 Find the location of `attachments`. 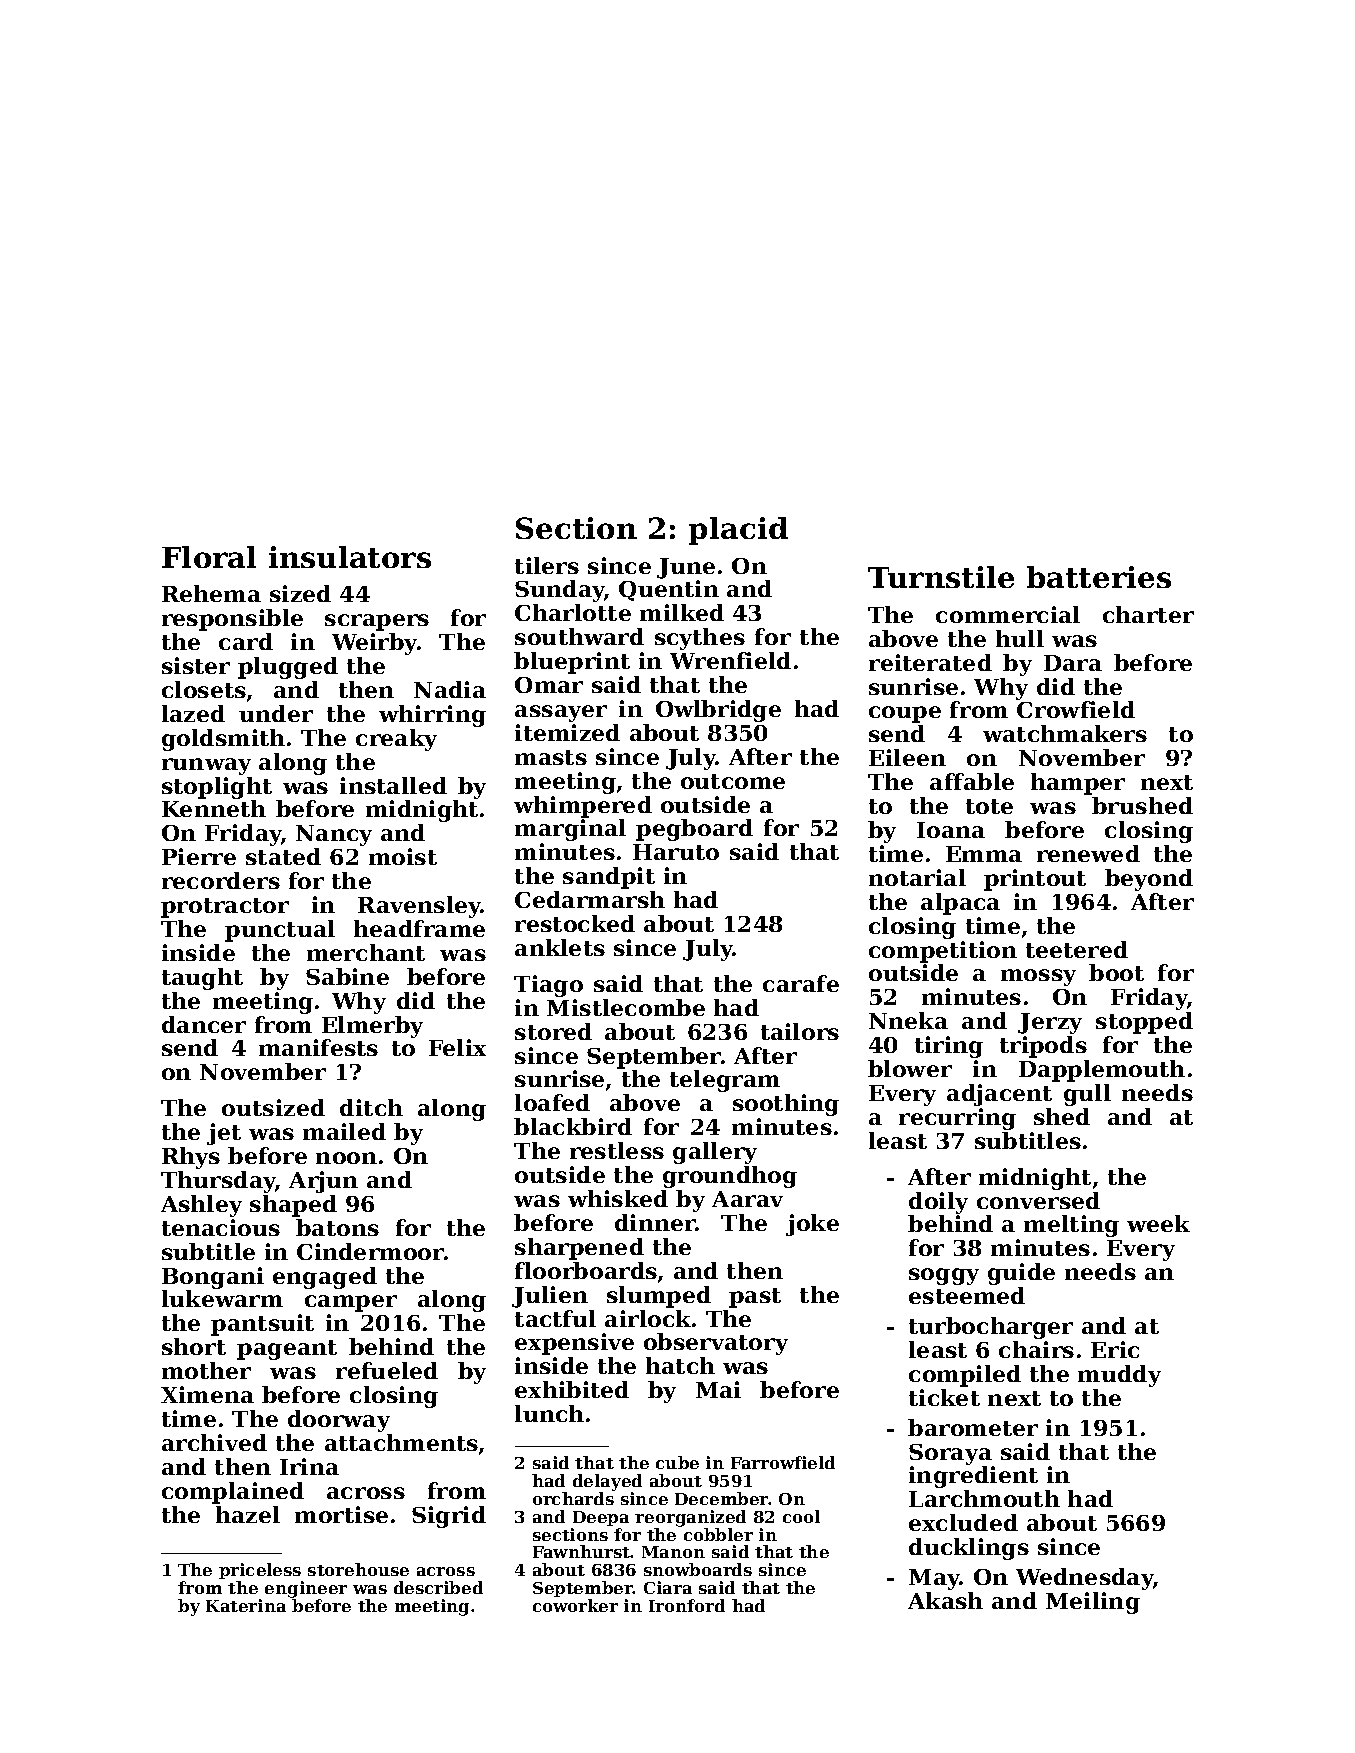

attachments is located at coordinates (401, 1442).
